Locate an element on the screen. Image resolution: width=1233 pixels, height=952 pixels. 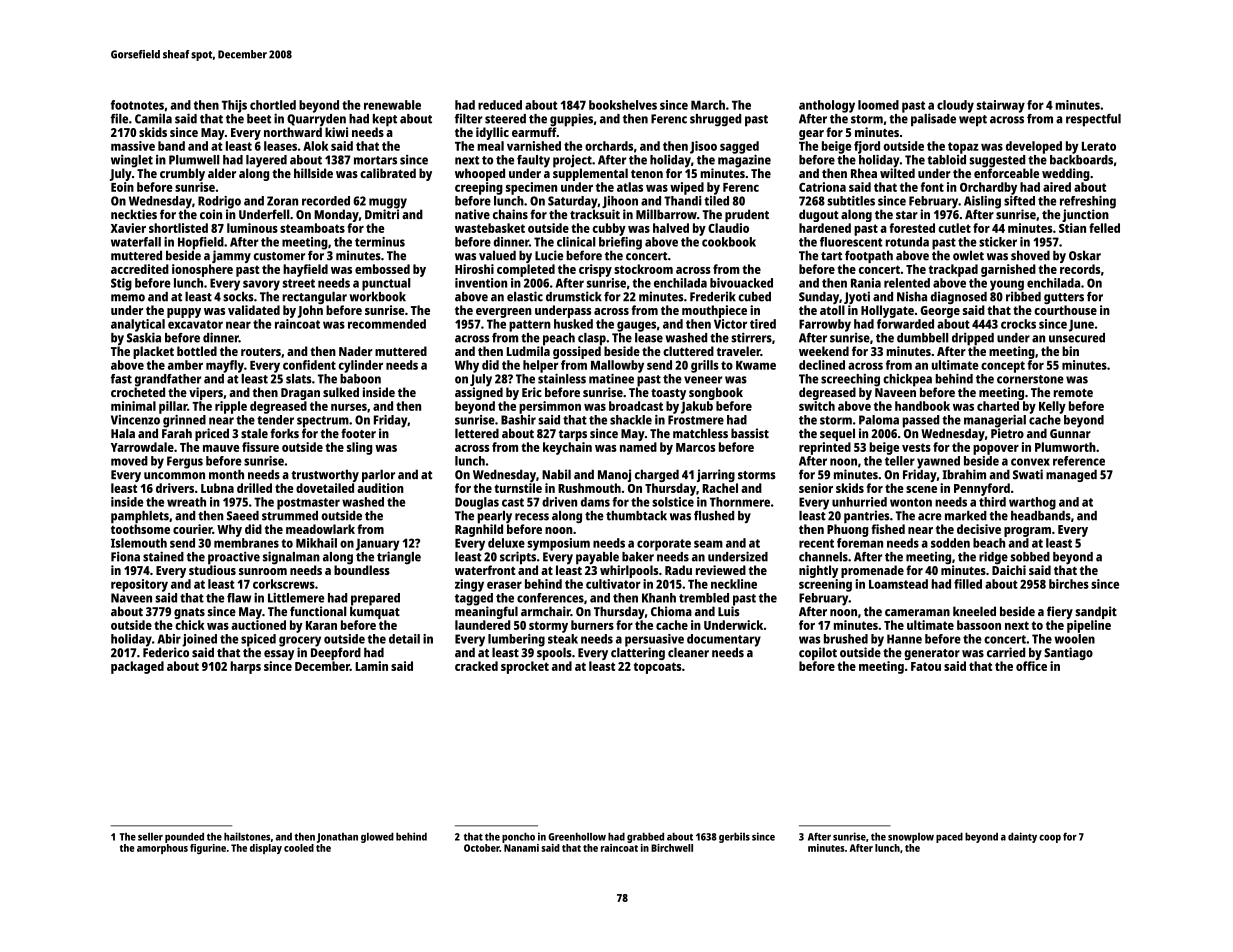
Littlemere is located at coordinates (296, 598).
